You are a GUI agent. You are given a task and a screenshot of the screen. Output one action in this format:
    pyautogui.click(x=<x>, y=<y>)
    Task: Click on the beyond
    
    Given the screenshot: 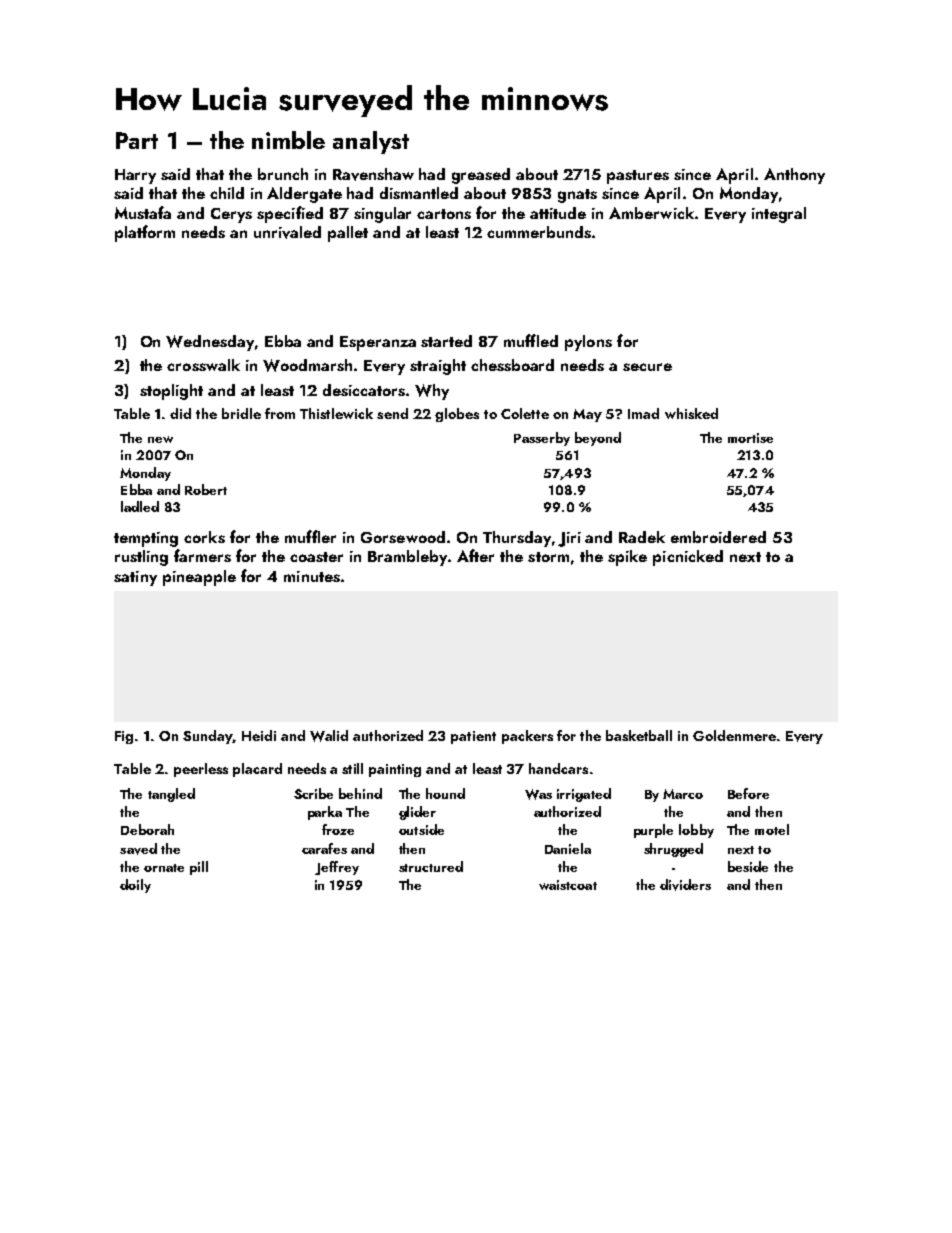 What is the action you would take?
    pyautogui.click(x=598, y=439)
